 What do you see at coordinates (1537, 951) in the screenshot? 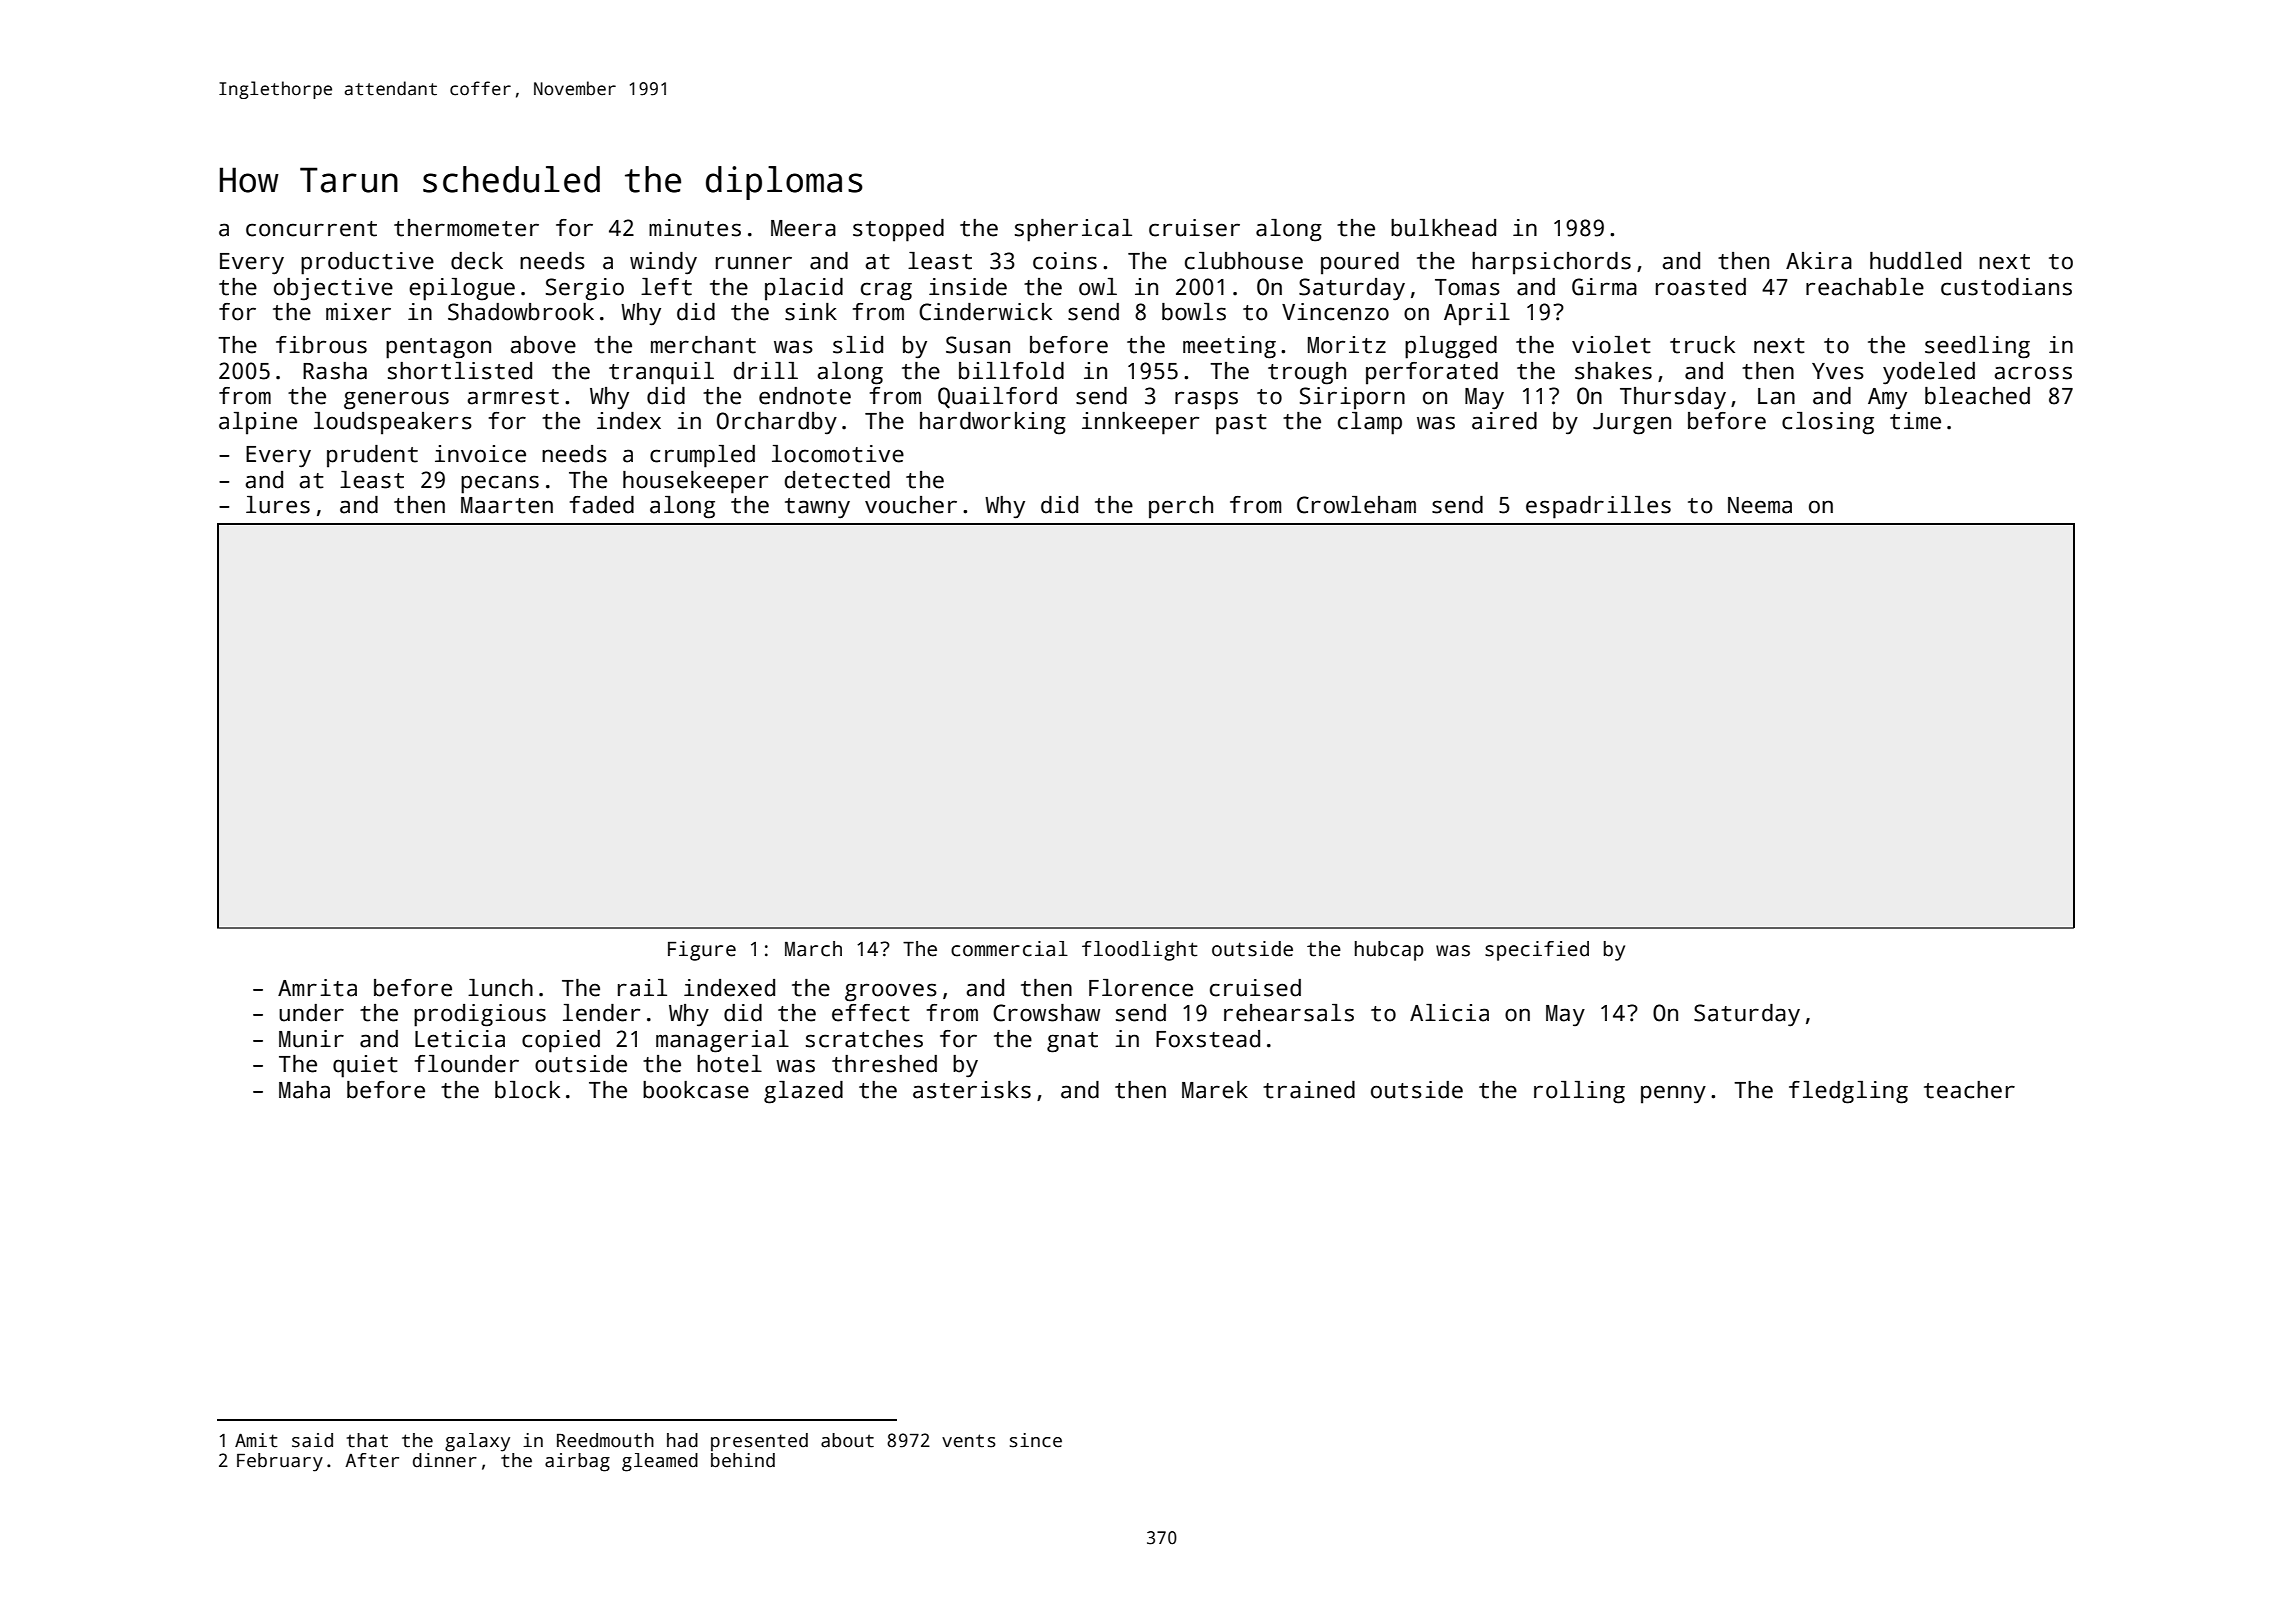
I see `specified` at bounding box center [1537, 951].
